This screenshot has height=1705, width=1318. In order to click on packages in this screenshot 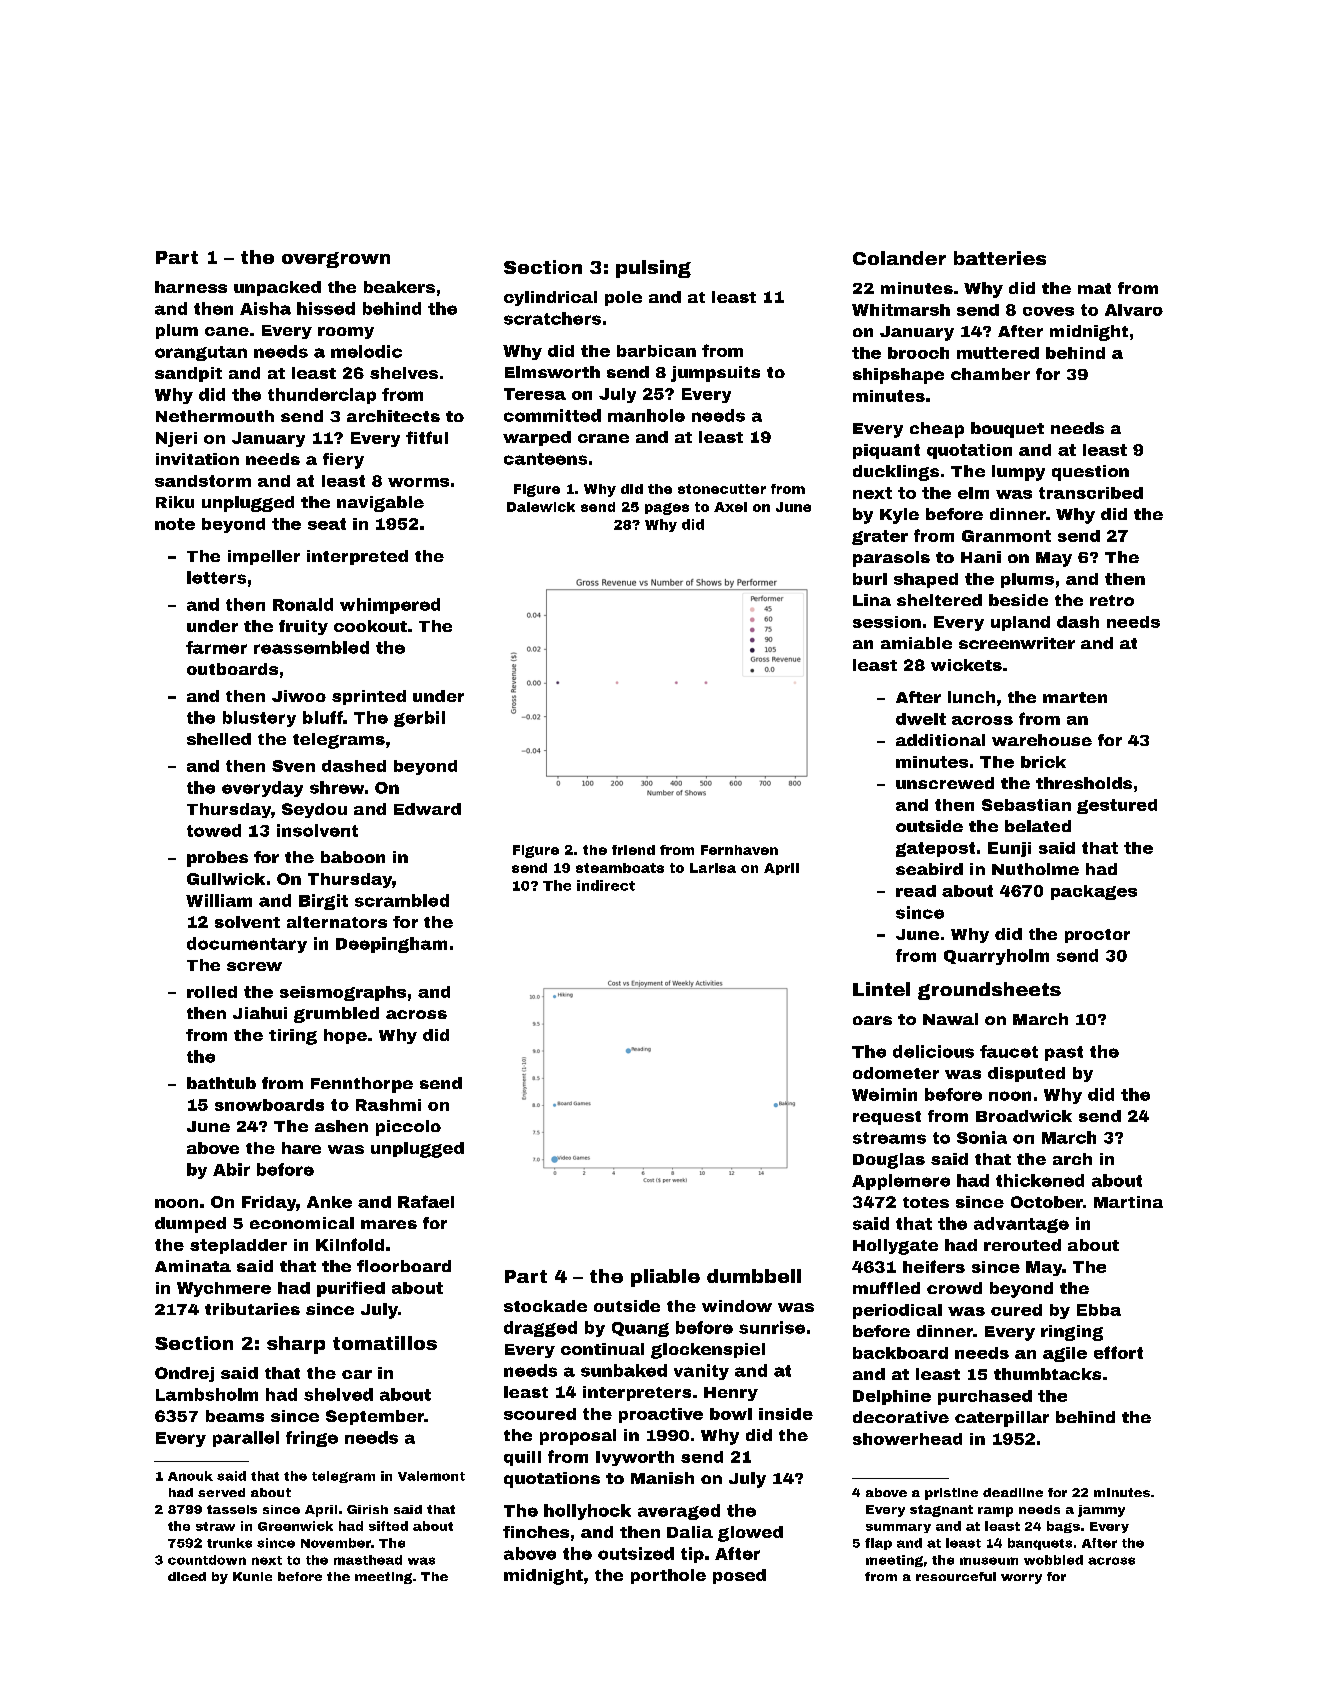, I will do `click(1094, 892)`.
